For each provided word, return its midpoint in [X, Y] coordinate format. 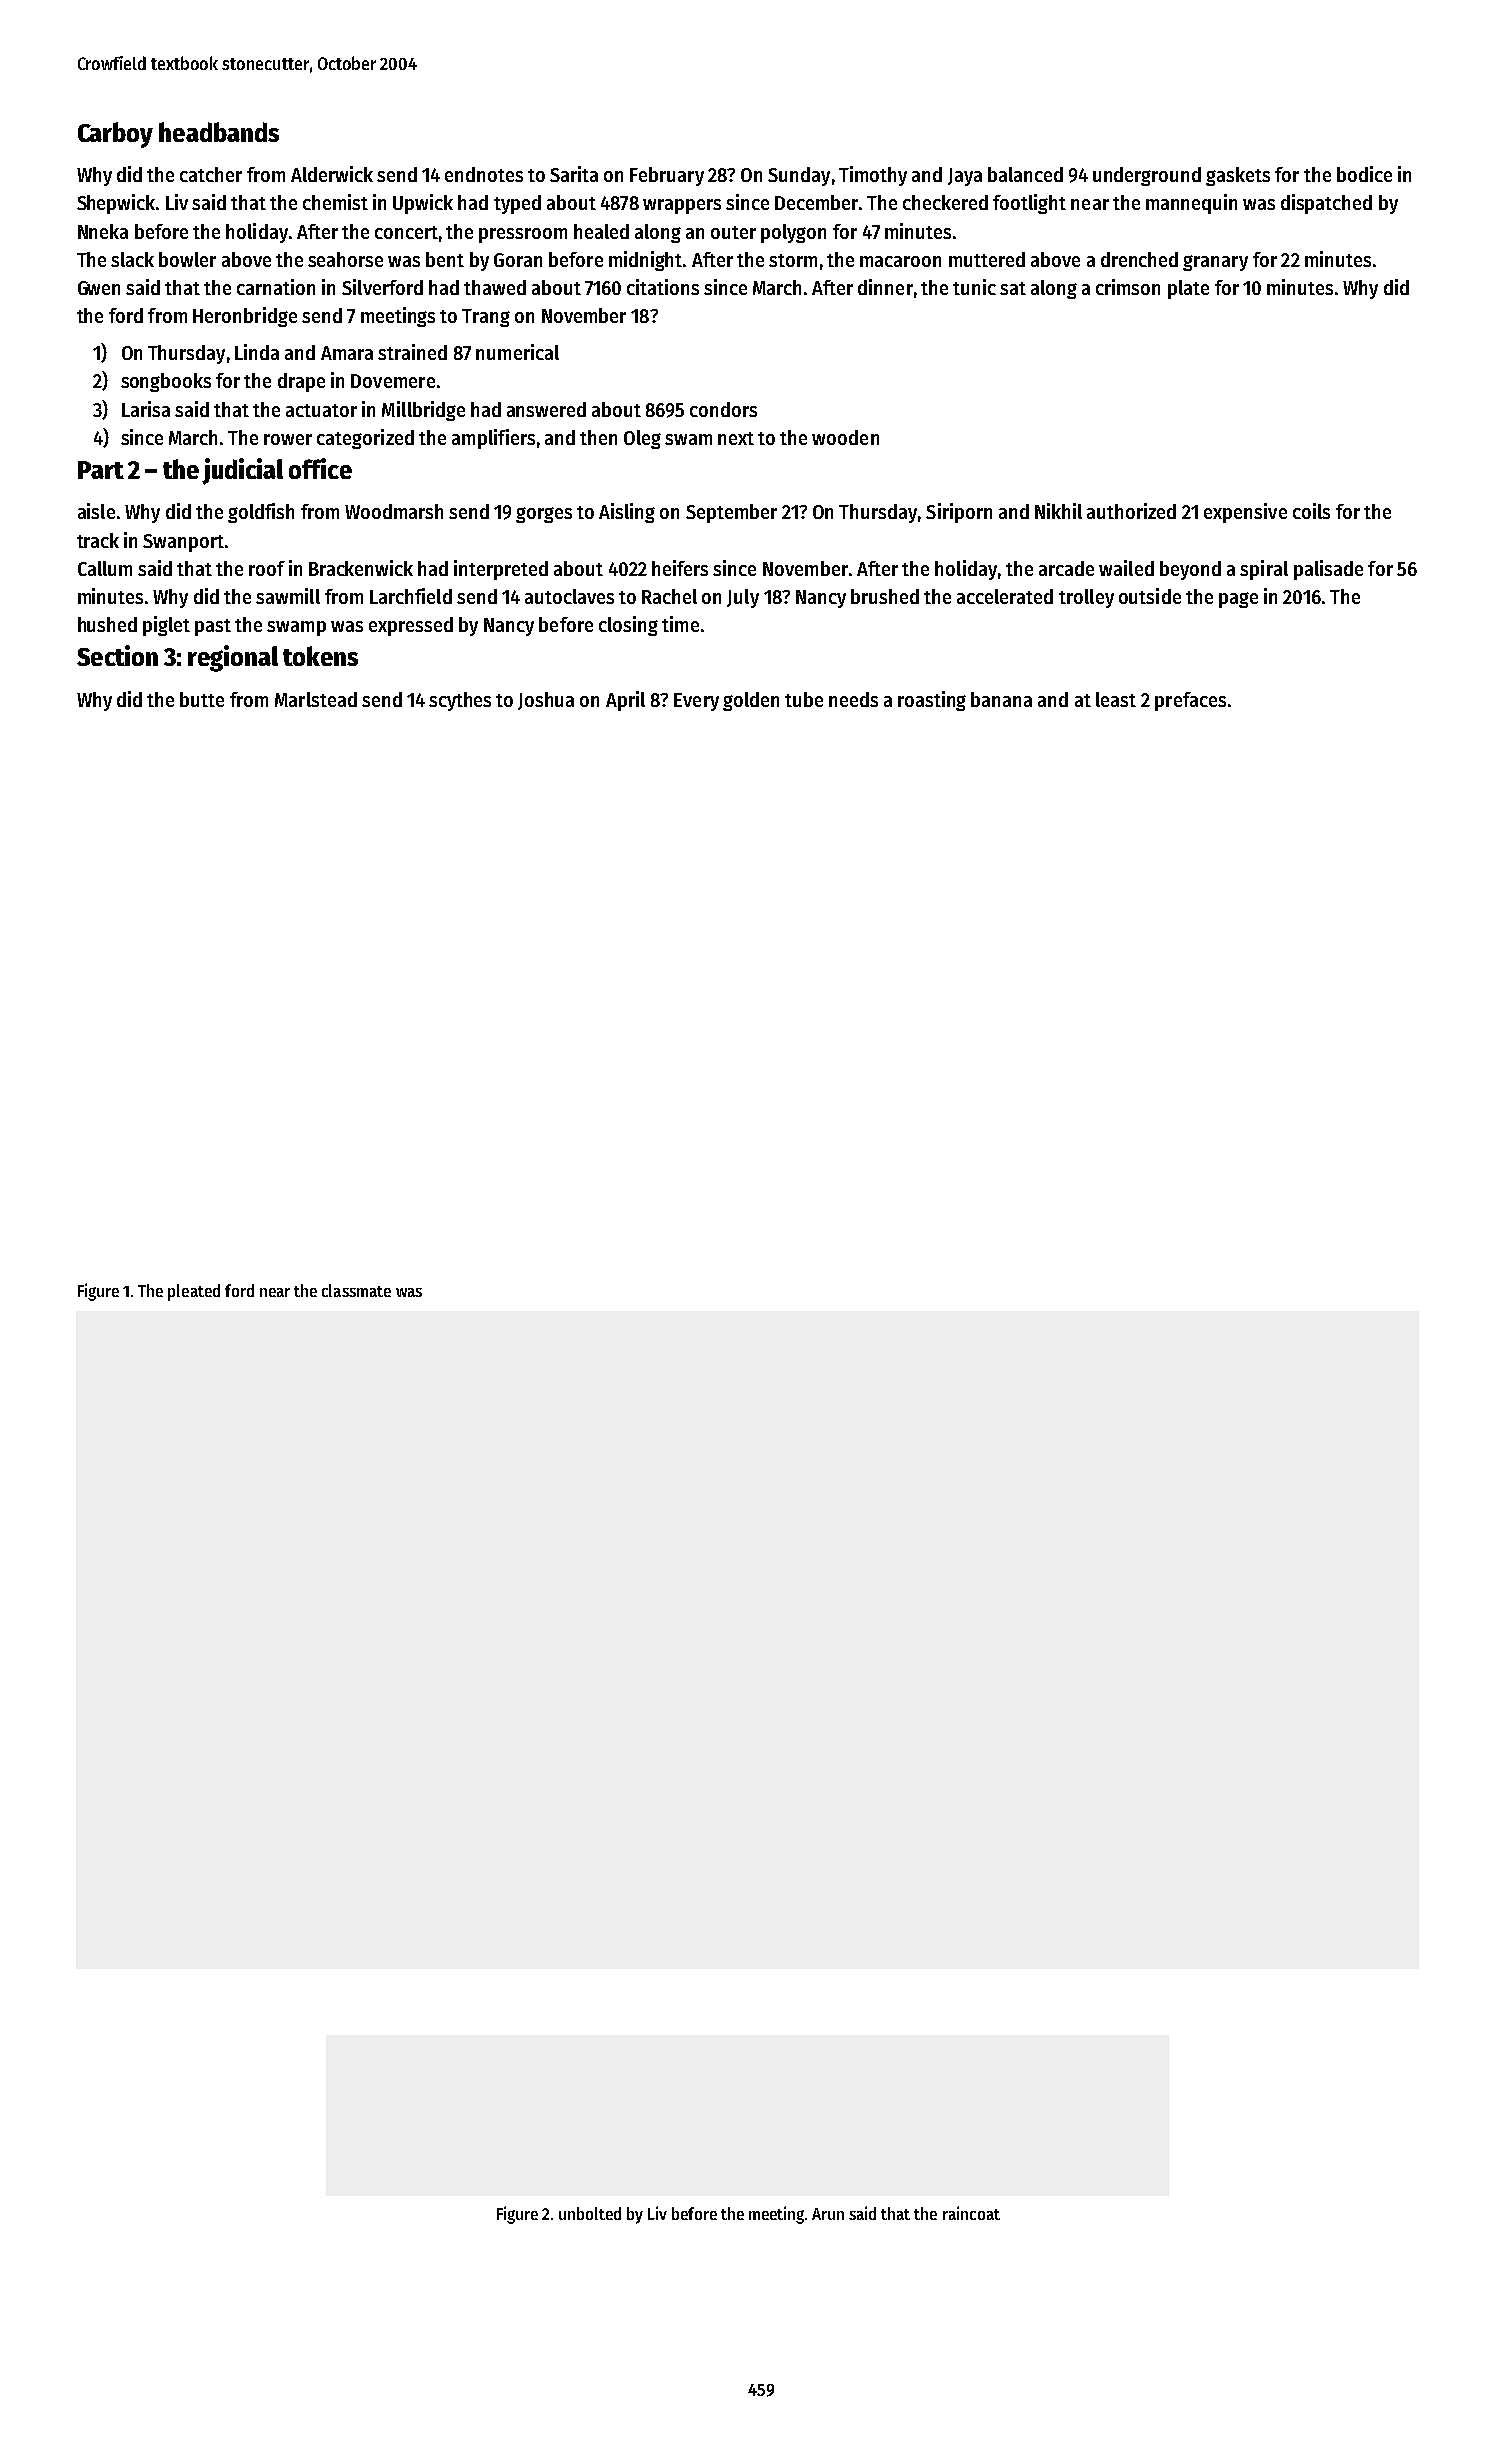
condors [723, 409]
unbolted [590, 2213]
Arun [828, 2214]
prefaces [1190, 701]
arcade [1066, 568]
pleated [194, 1292]
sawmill [288, 596]
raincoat [971, 2213]
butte [202, 699]
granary [1215, 263]
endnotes [484, 174]
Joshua [546, 701]
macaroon [900, 261]
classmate [356, 1290]
